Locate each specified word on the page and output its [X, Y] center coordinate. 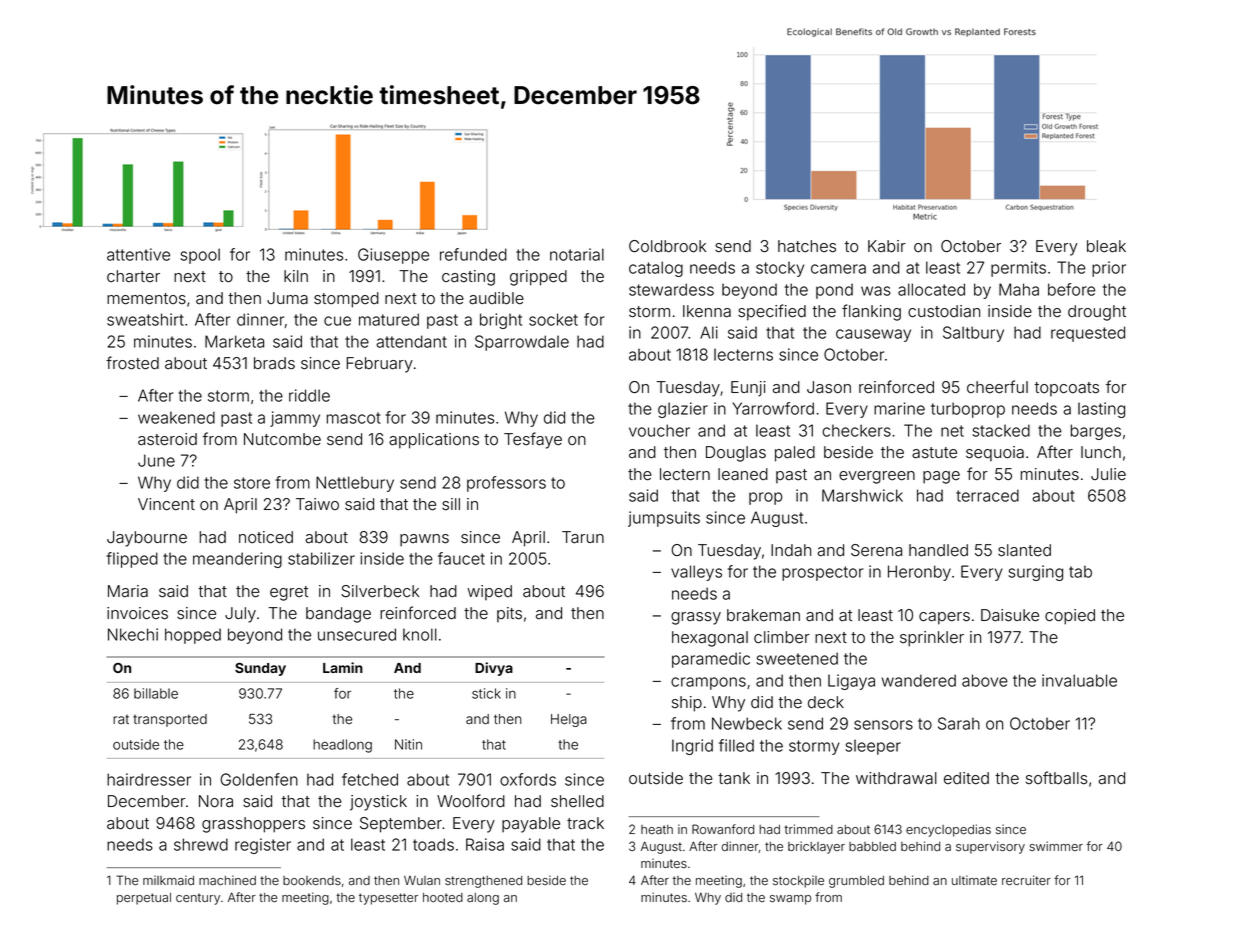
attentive [138, 254]
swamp [790, 900]
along [483, 899]
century [198, 899]
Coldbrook [667, 246]
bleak [1106, 246]
